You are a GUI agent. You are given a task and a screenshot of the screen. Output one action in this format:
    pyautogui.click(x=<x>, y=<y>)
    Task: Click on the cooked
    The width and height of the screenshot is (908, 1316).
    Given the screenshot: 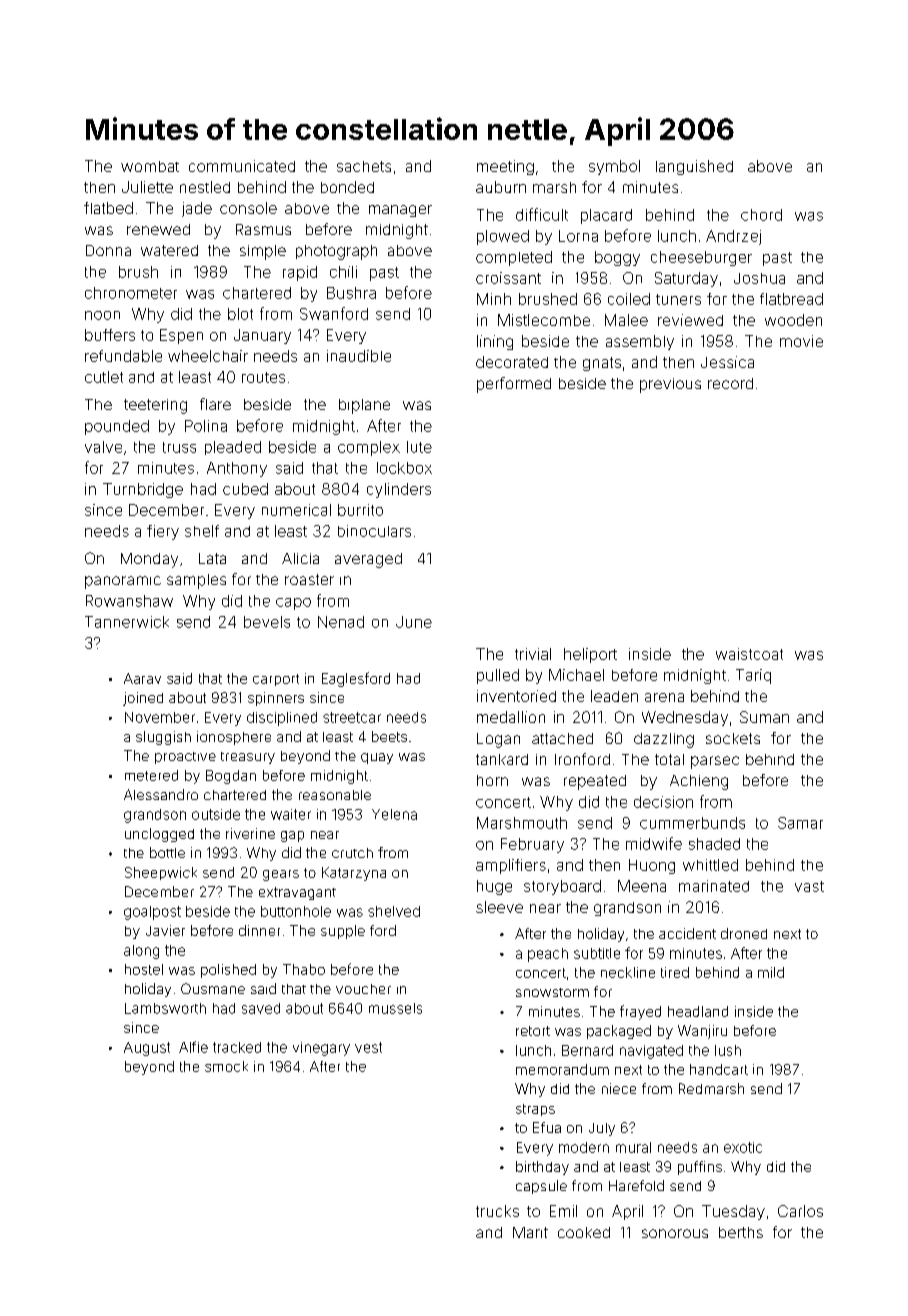 What is the action you would take?
    pyautogui.click(x=584, y=1232)
